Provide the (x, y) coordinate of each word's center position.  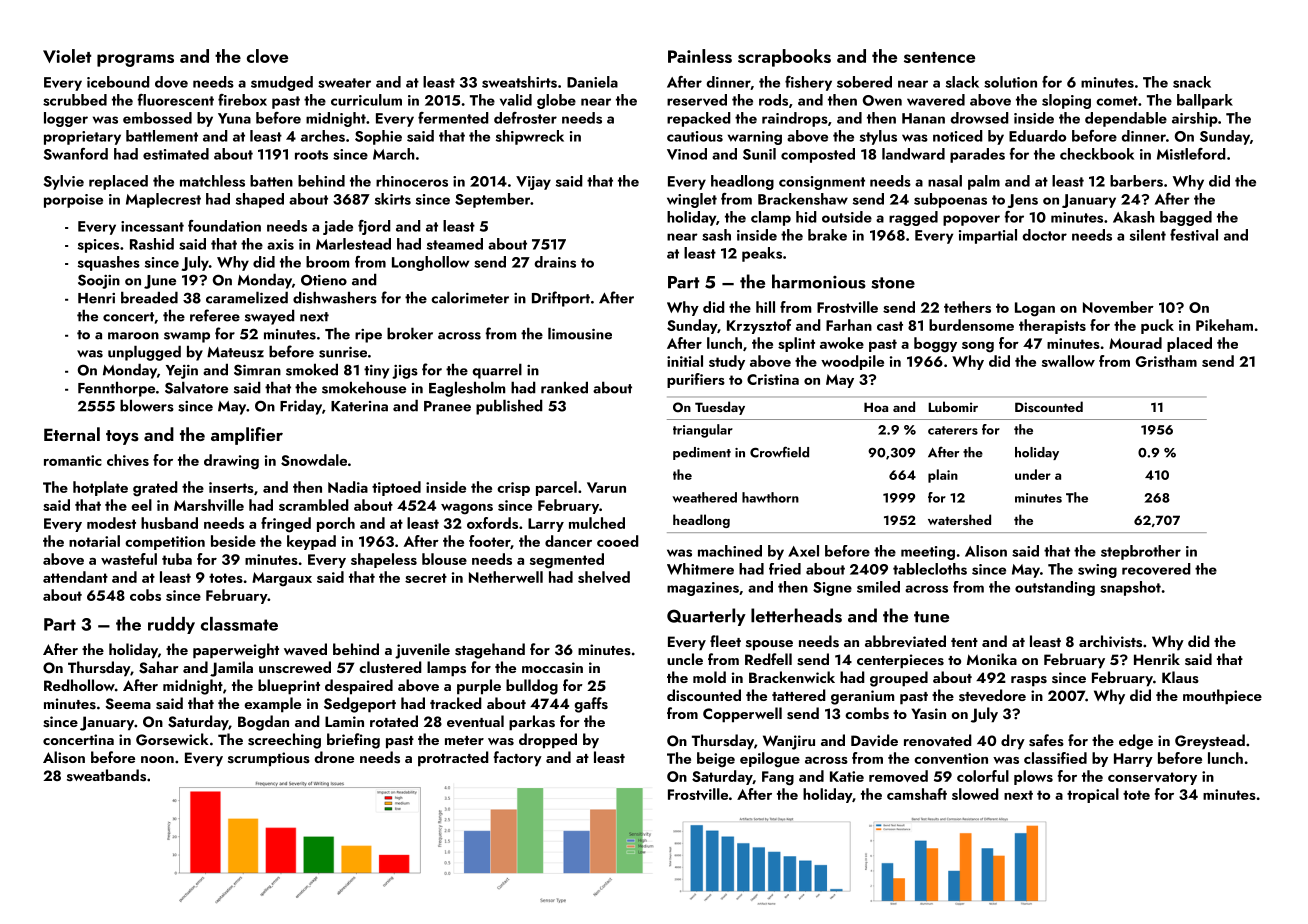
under (1033, 474)
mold (709, 677)
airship (1195, 119)
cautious (695, 136)
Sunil (759, 154)
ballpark (1205, 101)
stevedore (992, 695)
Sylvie (63, 182)
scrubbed (75, 100)
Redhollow (79, 685)
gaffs (591, 705)
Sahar (159, 667)
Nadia (348, 487)
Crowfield (779, 452)
